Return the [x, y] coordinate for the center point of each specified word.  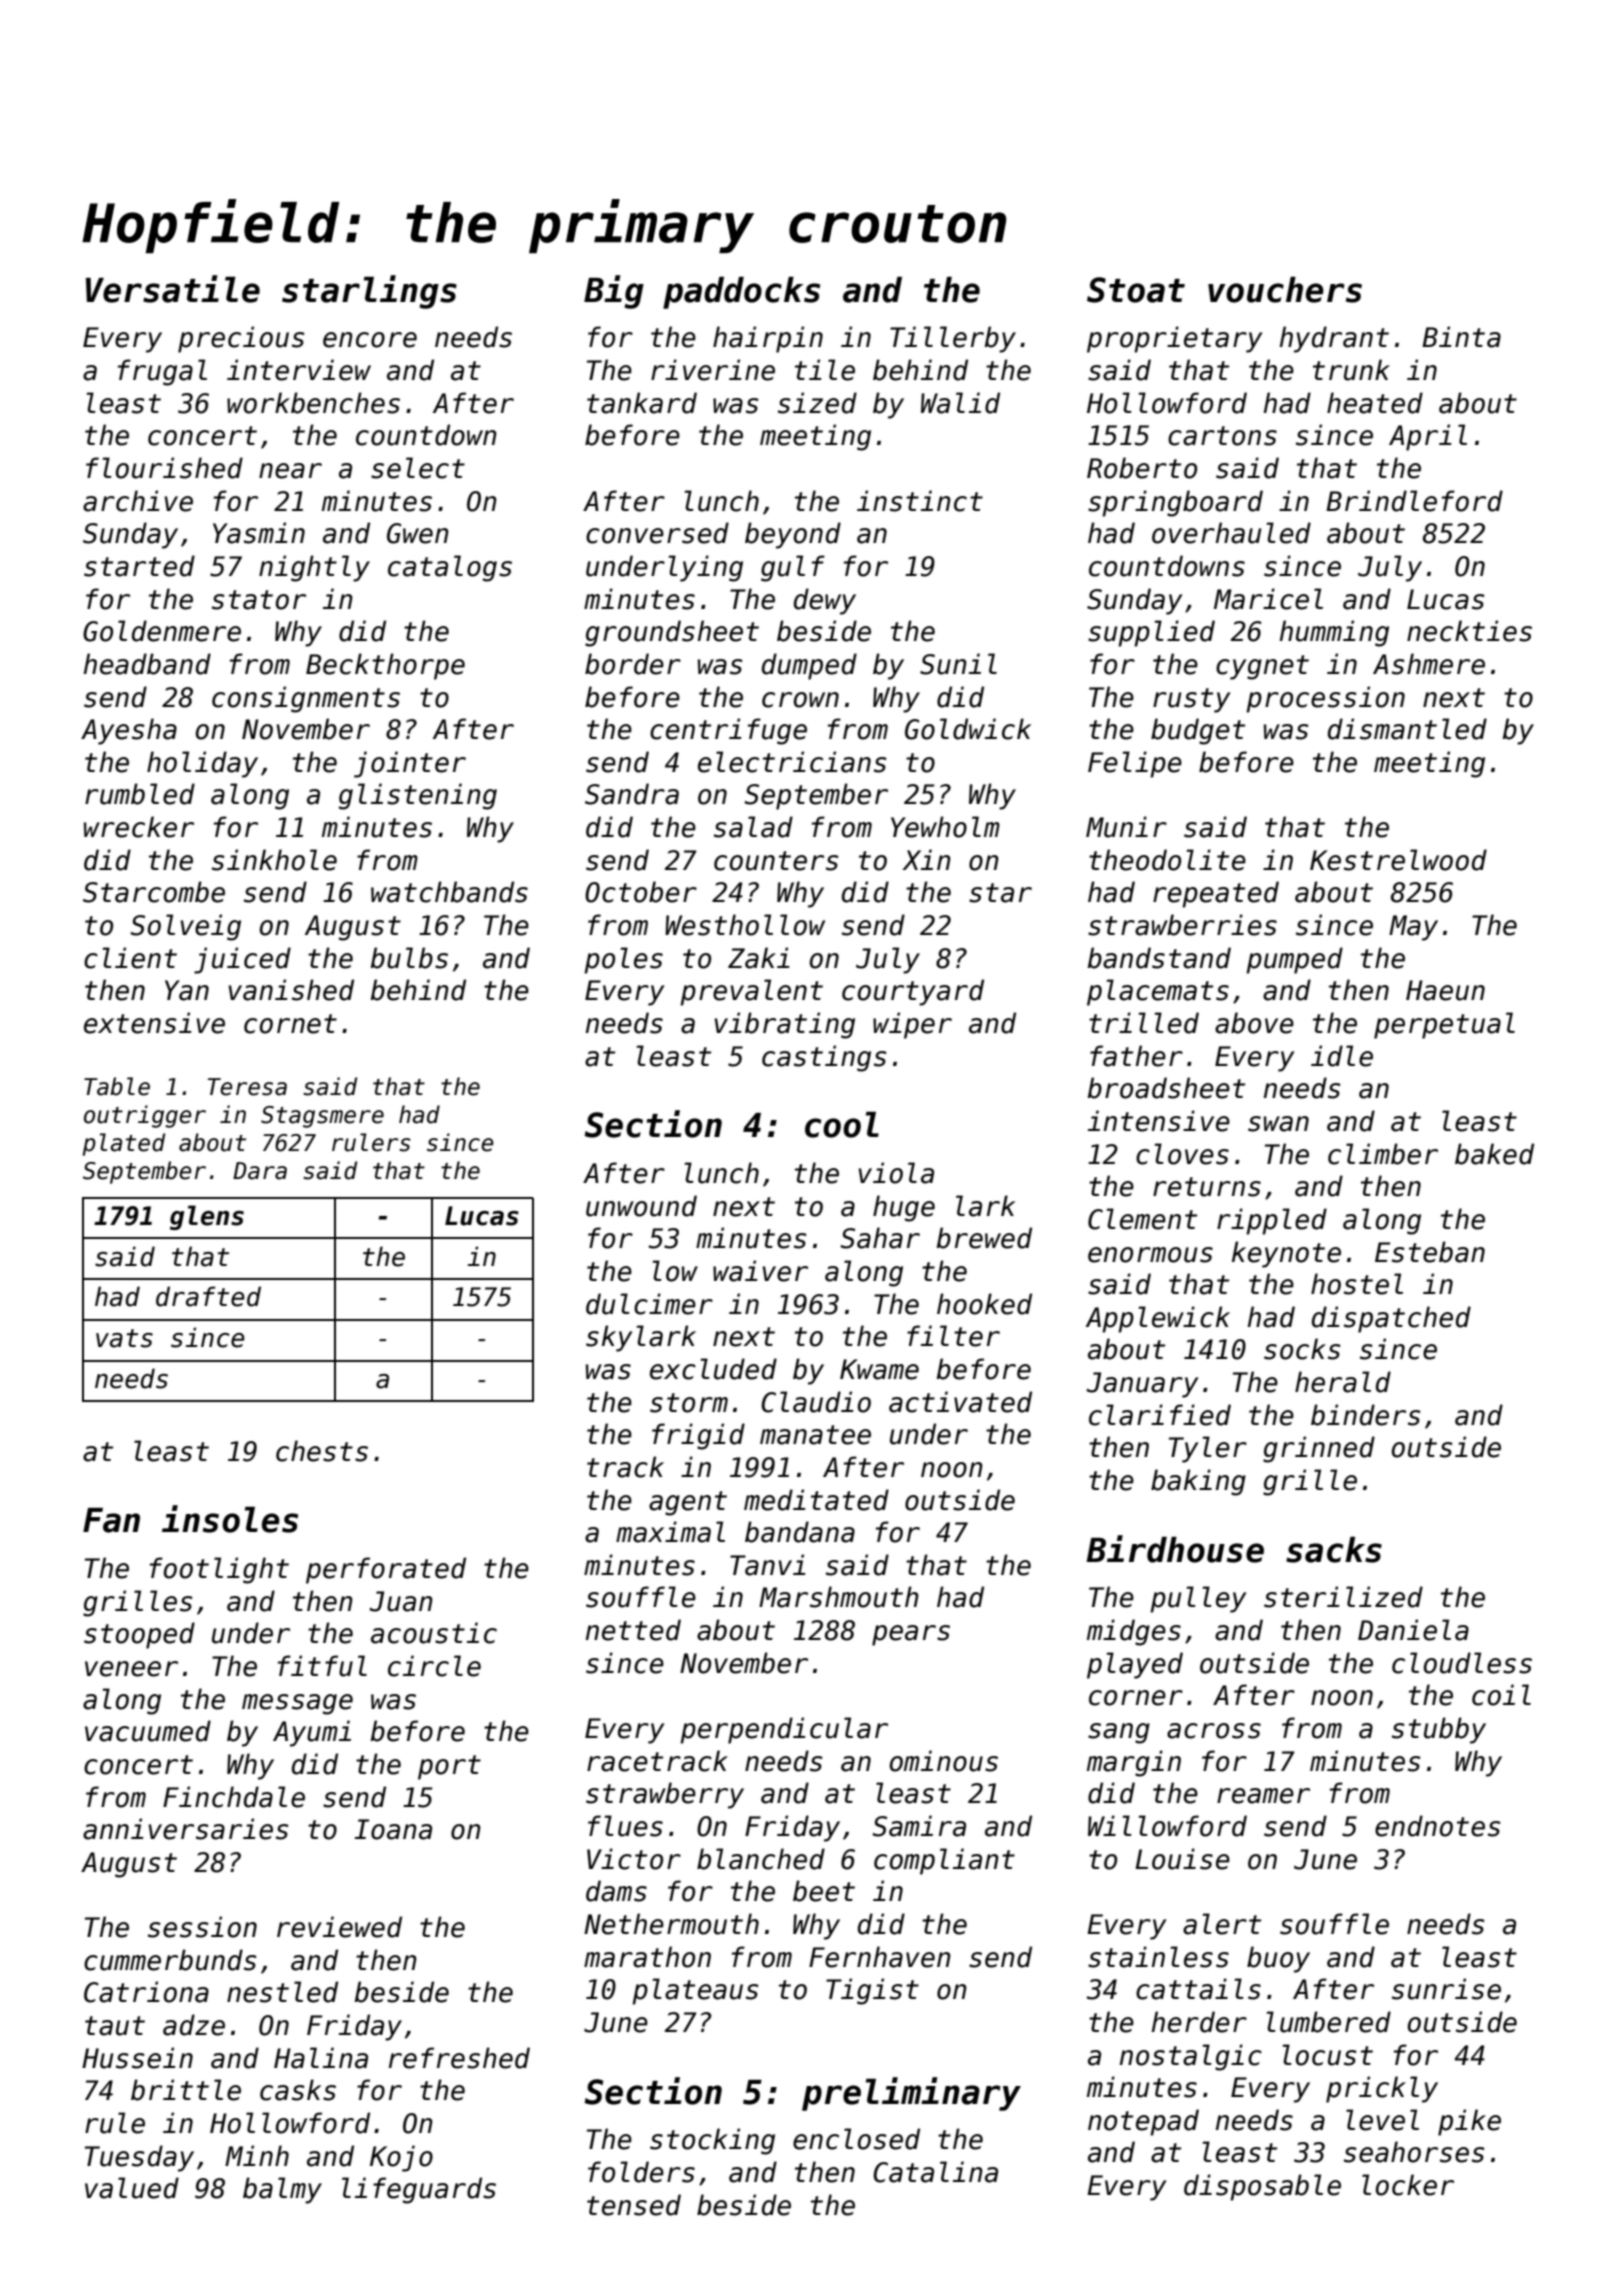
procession [1325, 699]
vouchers [1285, 290]
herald [1343, 1382]
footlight [219, 1570]
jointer [410, 764]
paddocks [741, 293]
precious [241, 339]
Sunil [958, 664]
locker [1408, 2185]
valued [132, 2188]
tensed [634, 2205]
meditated [816, 1500]
